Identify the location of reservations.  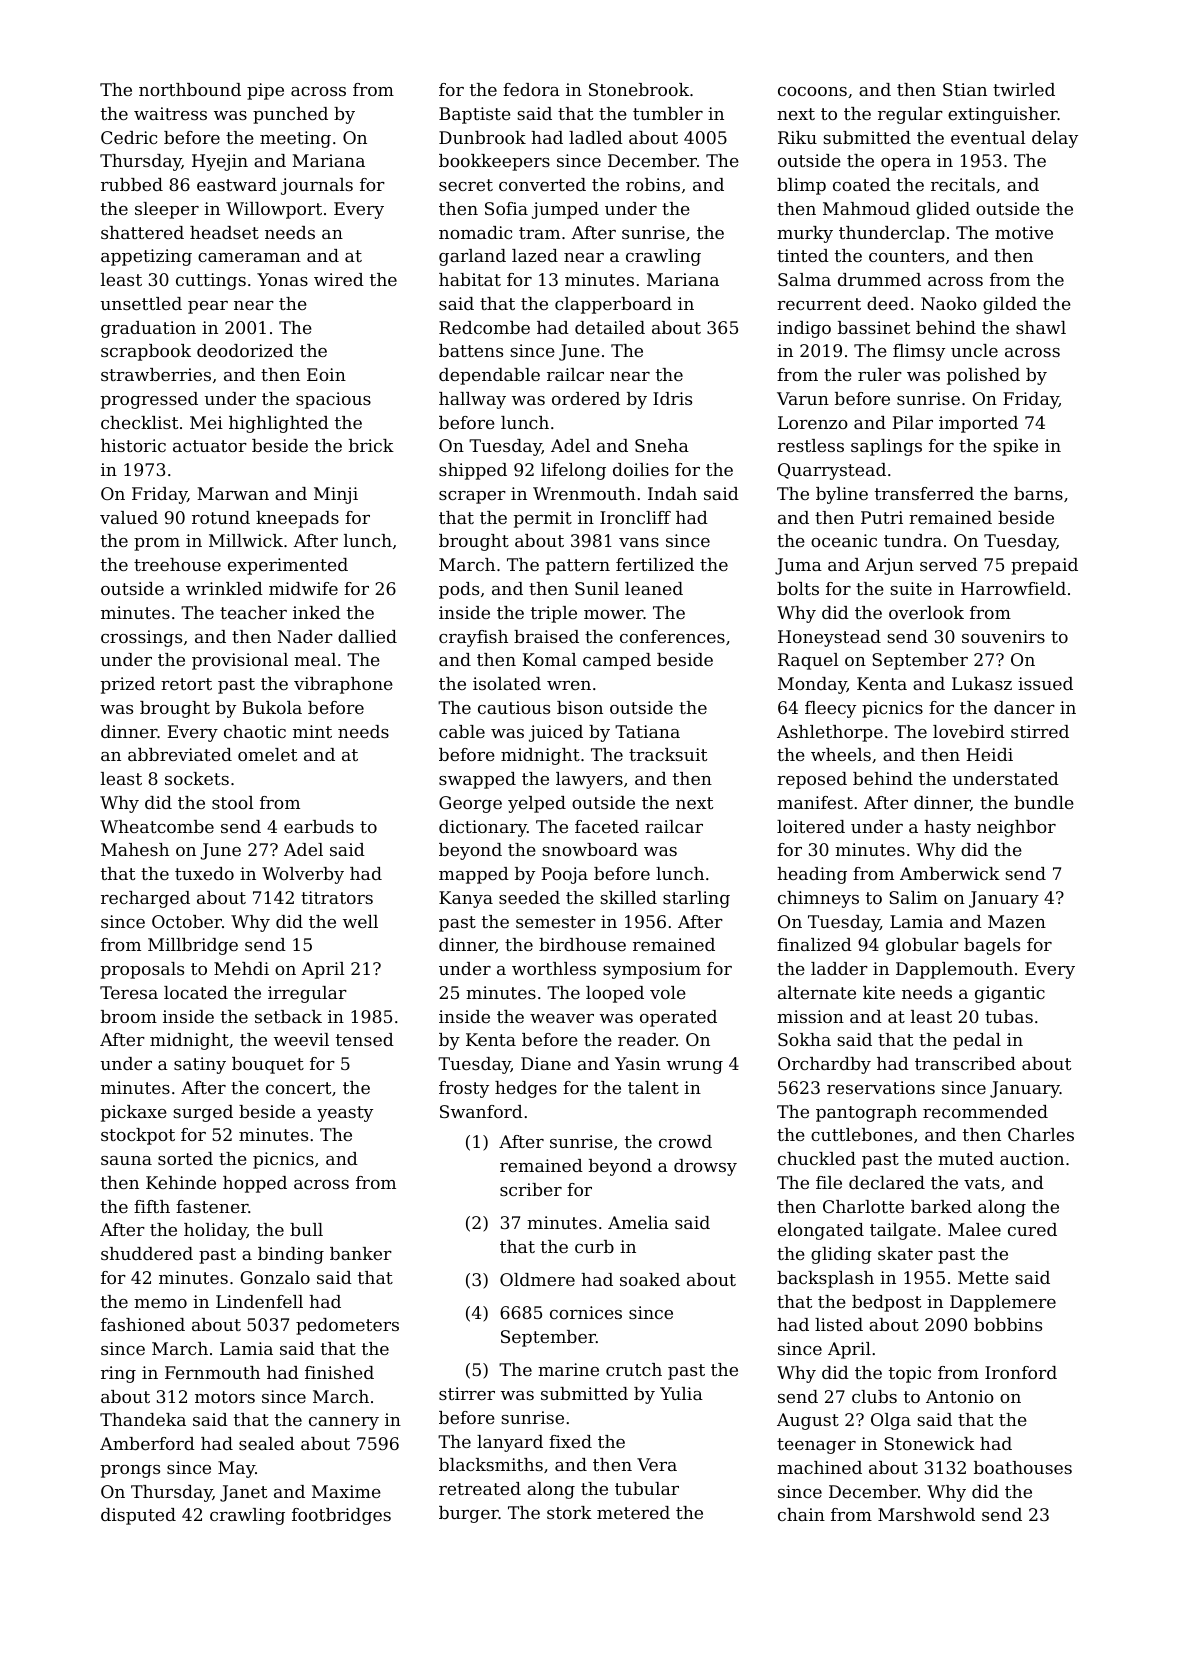
(881, 1087).
